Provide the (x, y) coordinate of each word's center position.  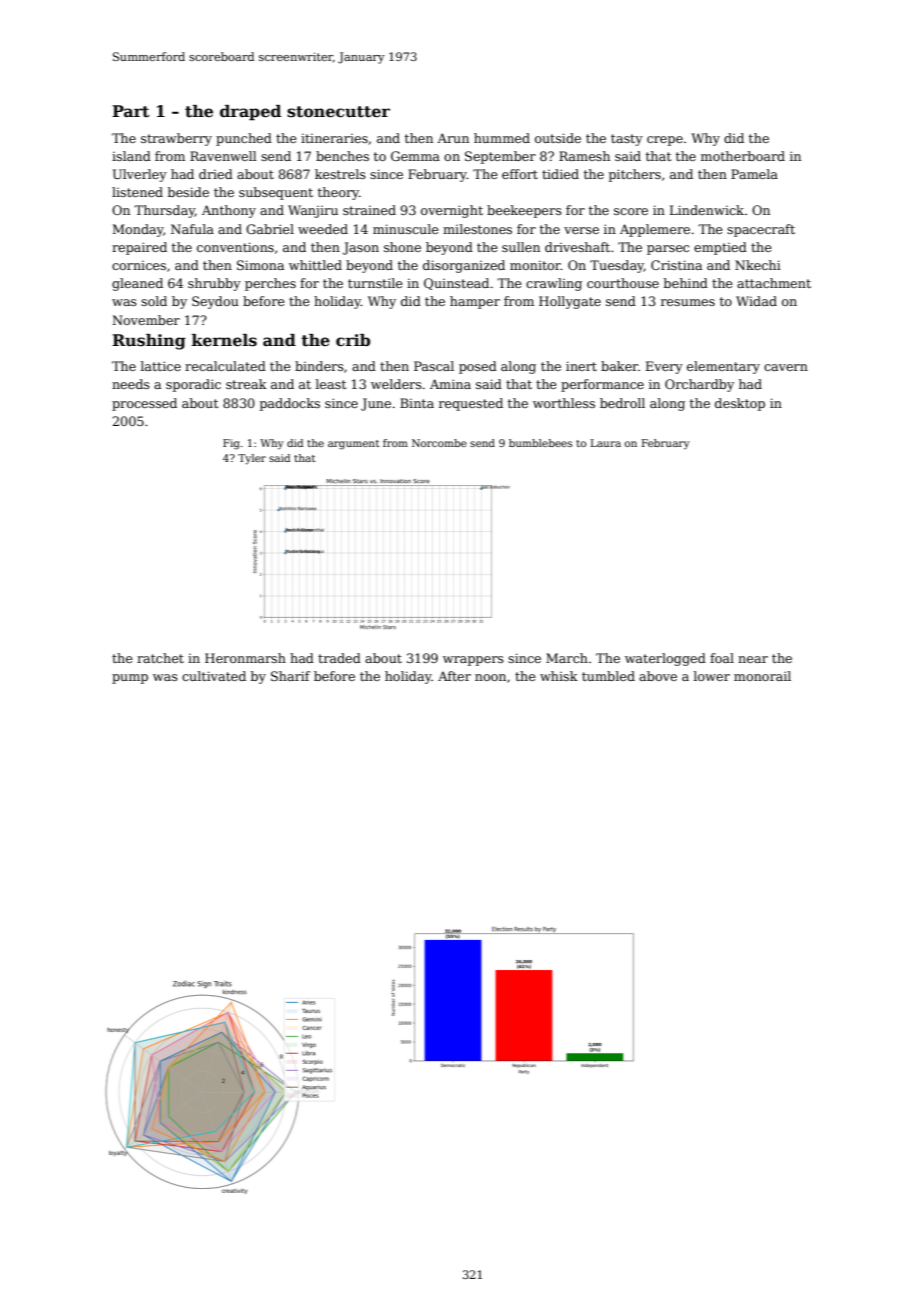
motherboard (743, 156)
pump (130, 679)
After (454, 676)
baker (619, 366)
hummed (502, 138)
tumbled (608, 676)
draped (250, 113)
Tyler (252, 459)
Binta (417, 403)
